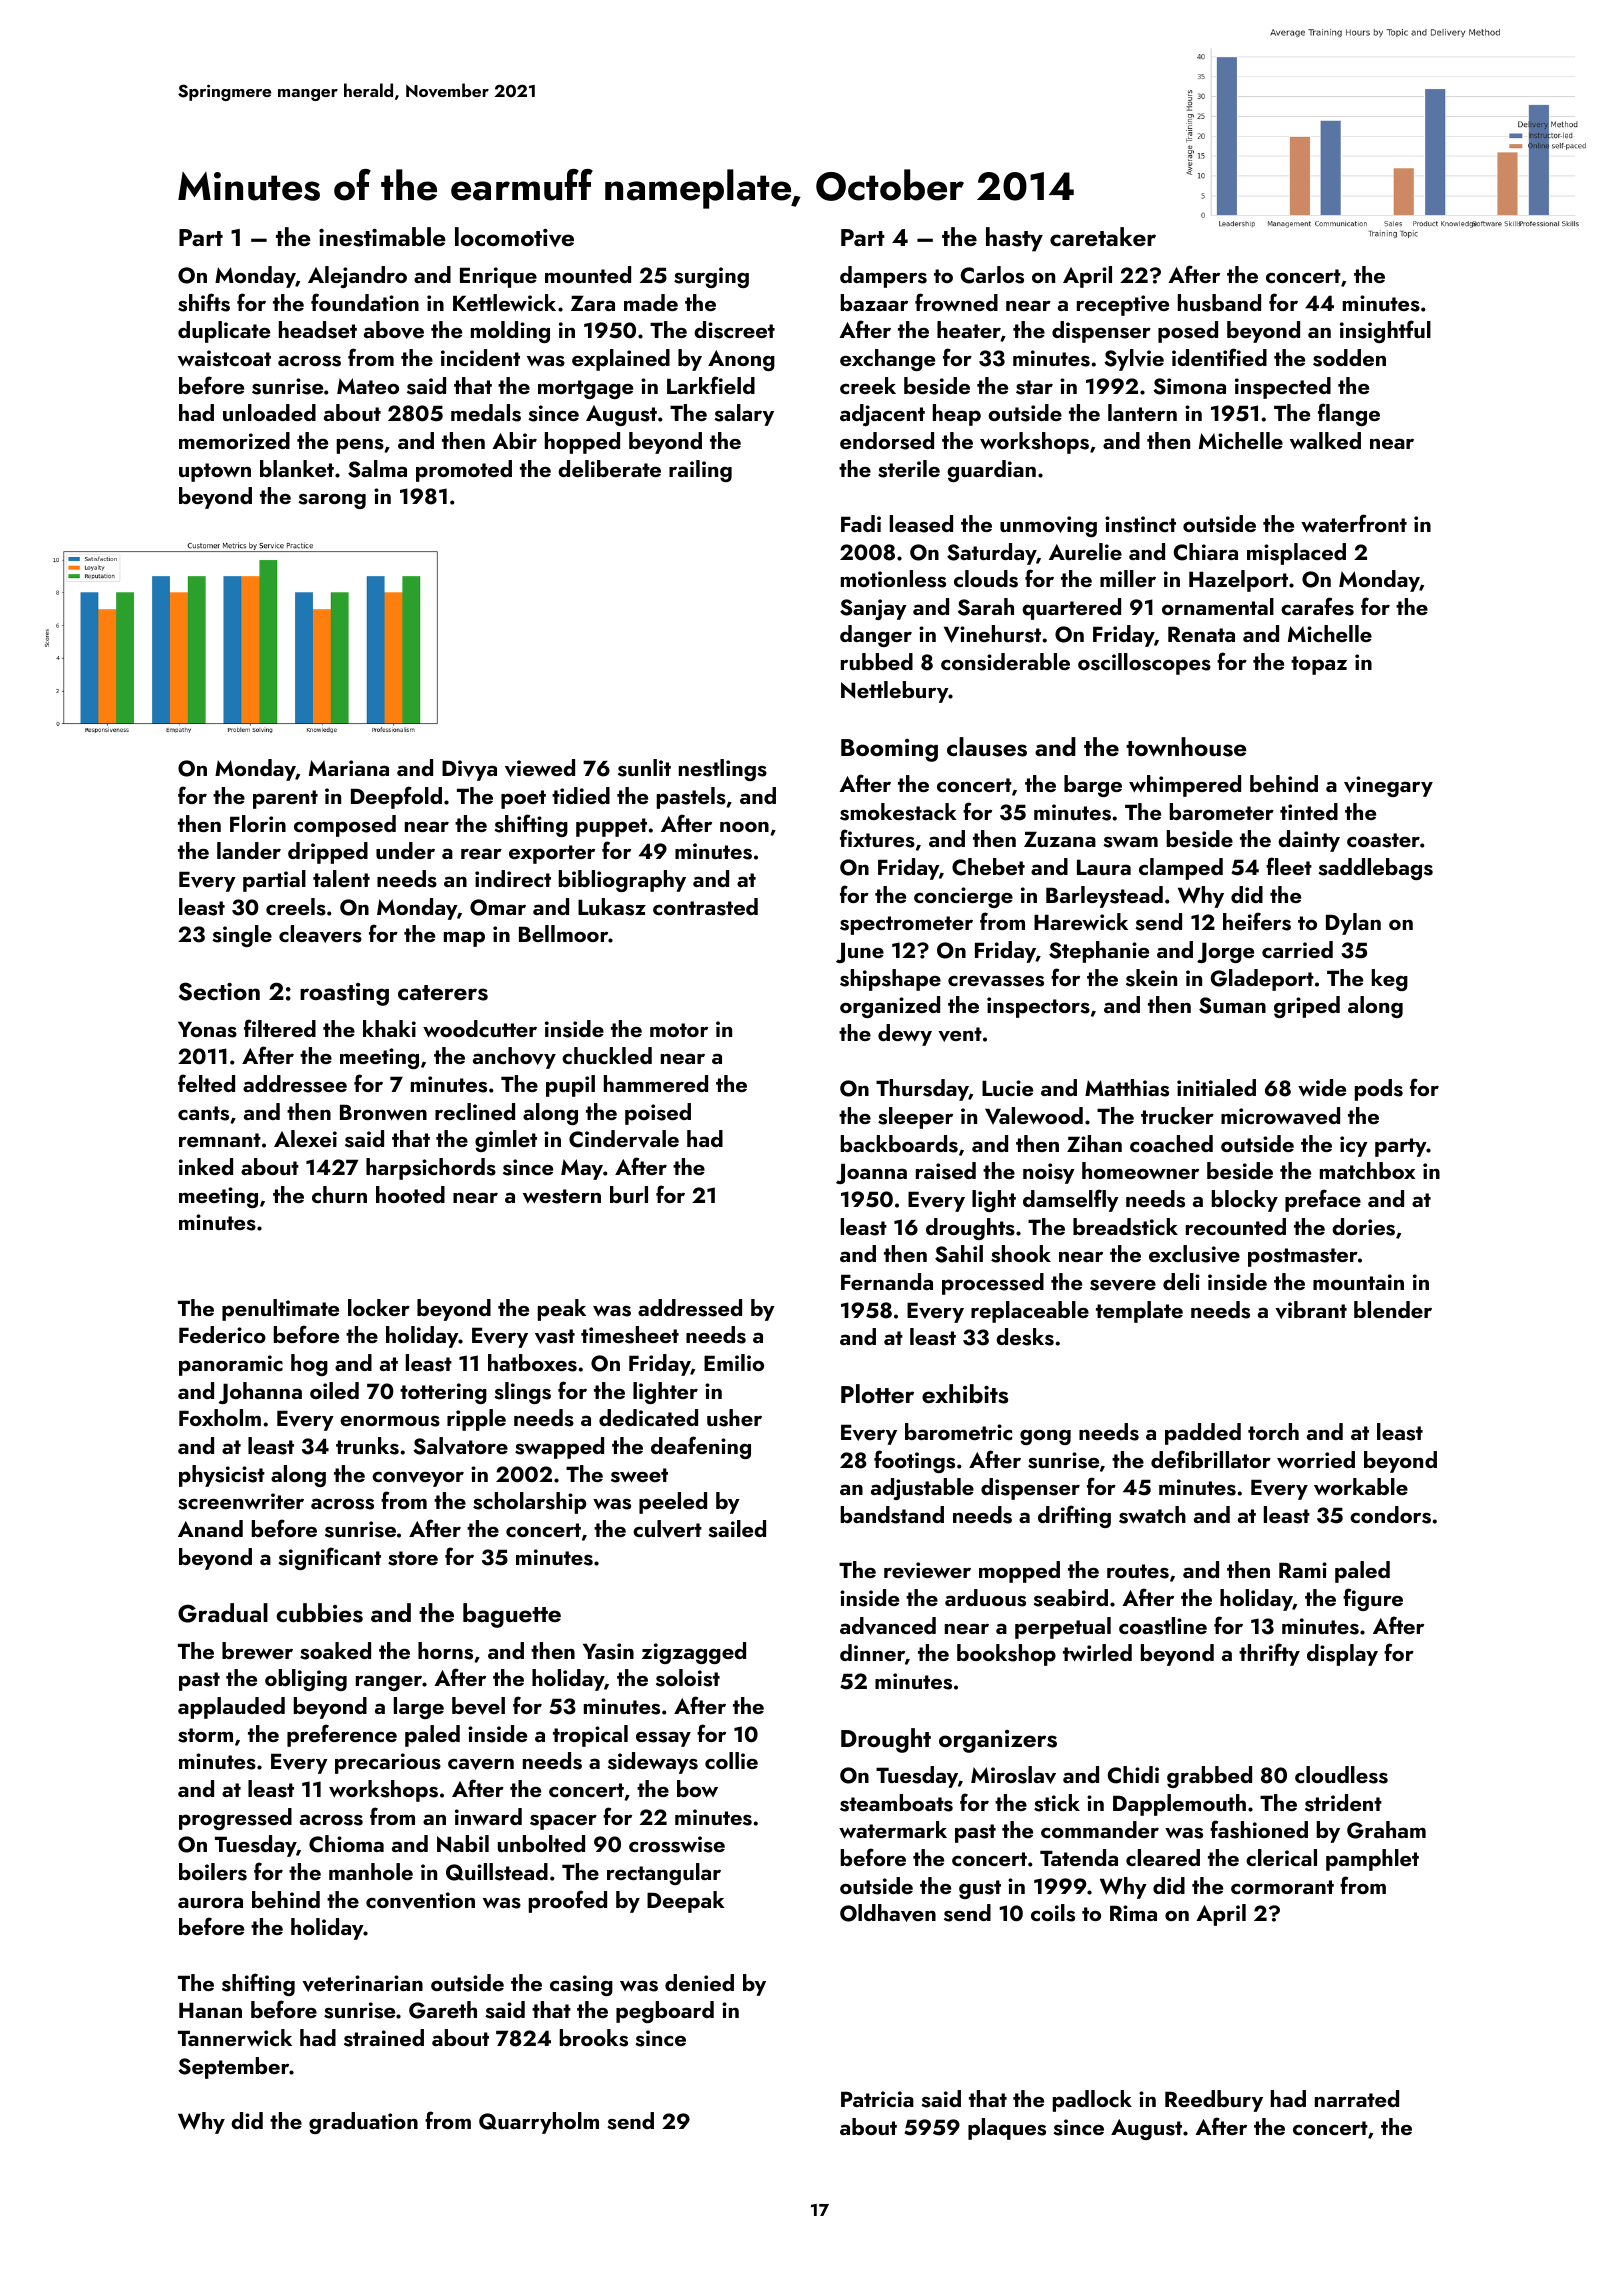 This image has width=1620, height=2292. What do you see at coordinates (339, 1194) in the image?
I see `churn` at bounding box center [339, 1194].
